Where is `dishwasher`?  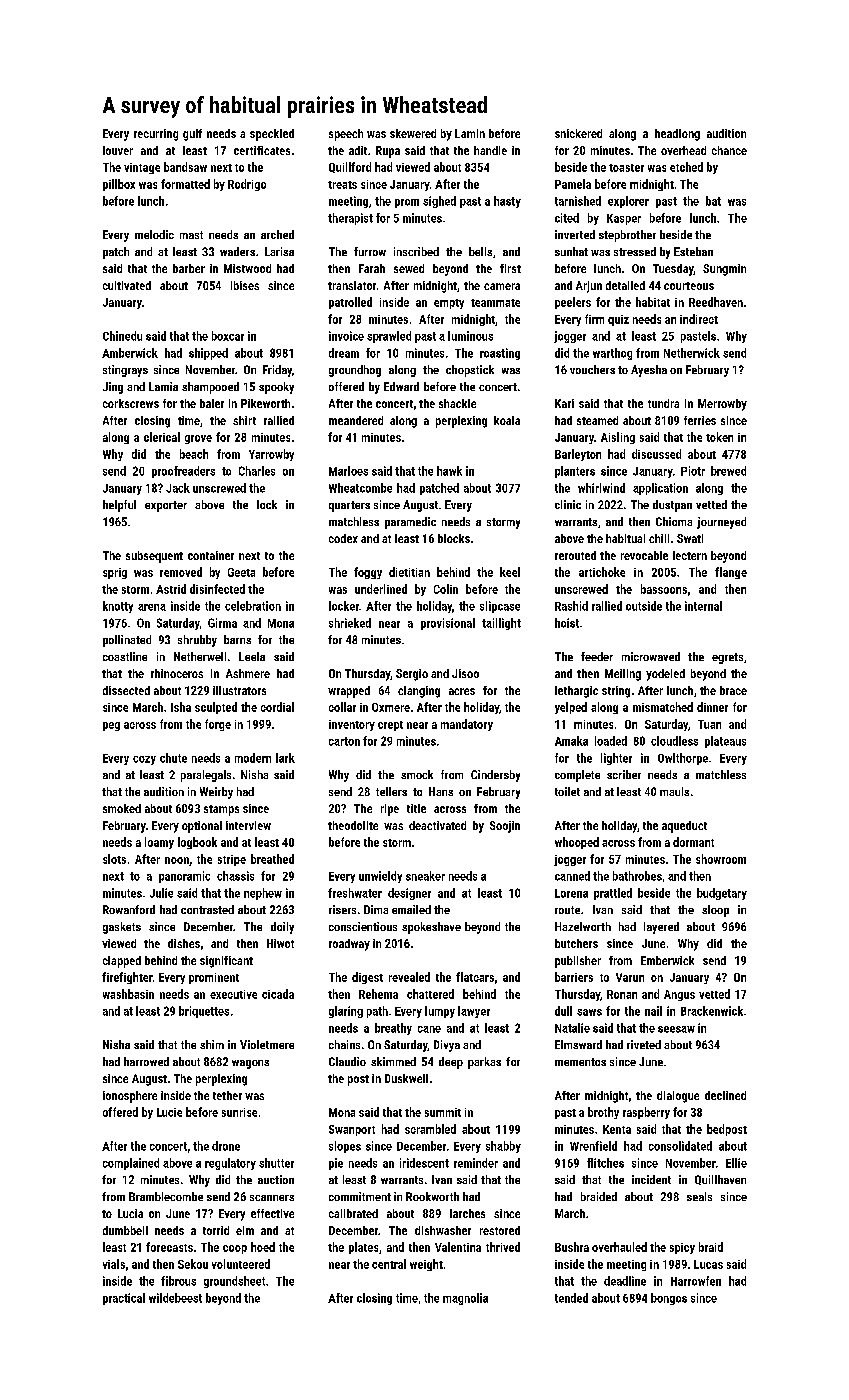 dishwasher is located at coordinates (443, 1230).
